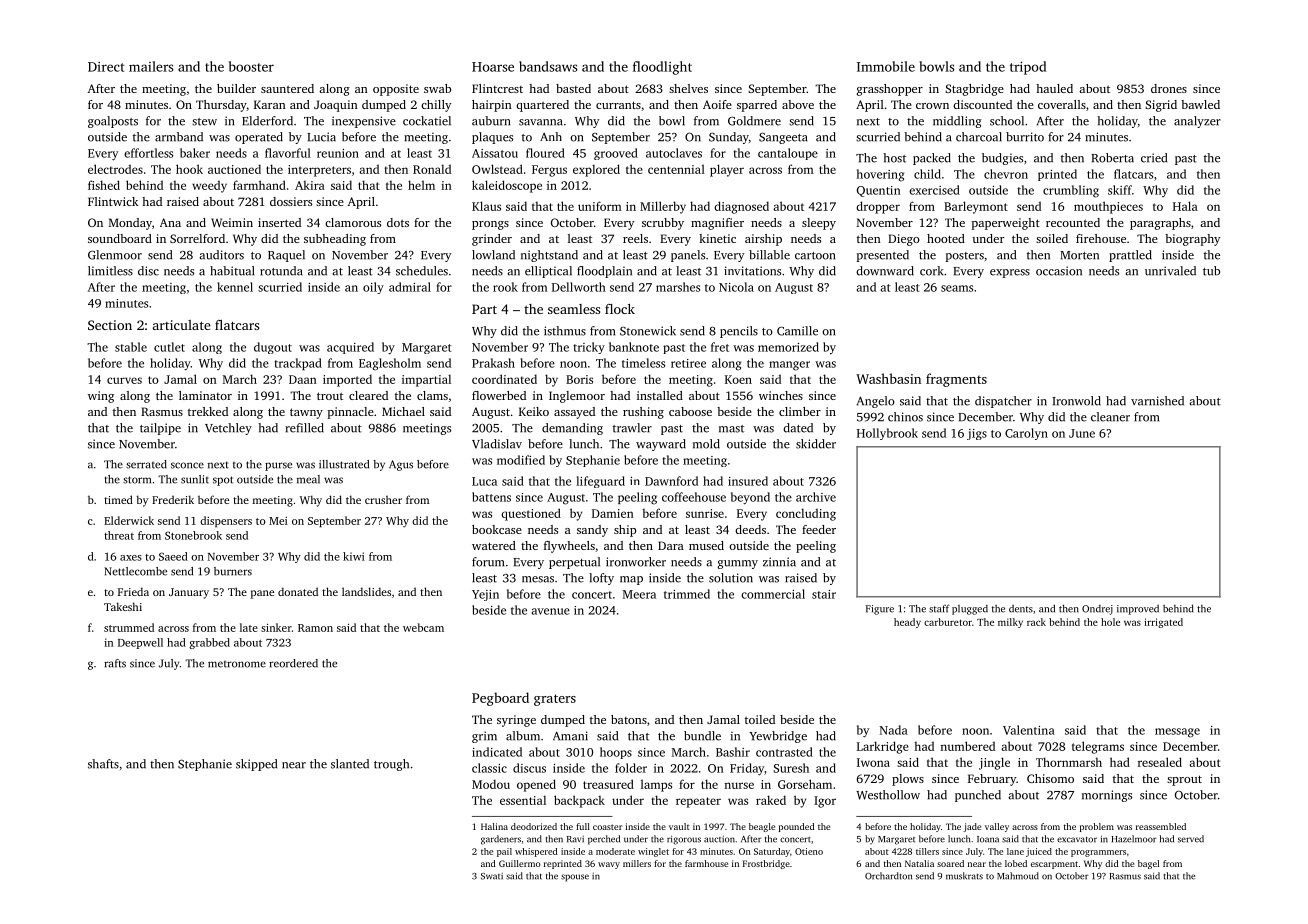  What do you see at coordinates (1050, 778) in the screenshot?
I see `Chisomo` at bounding box center [1050, 778].
